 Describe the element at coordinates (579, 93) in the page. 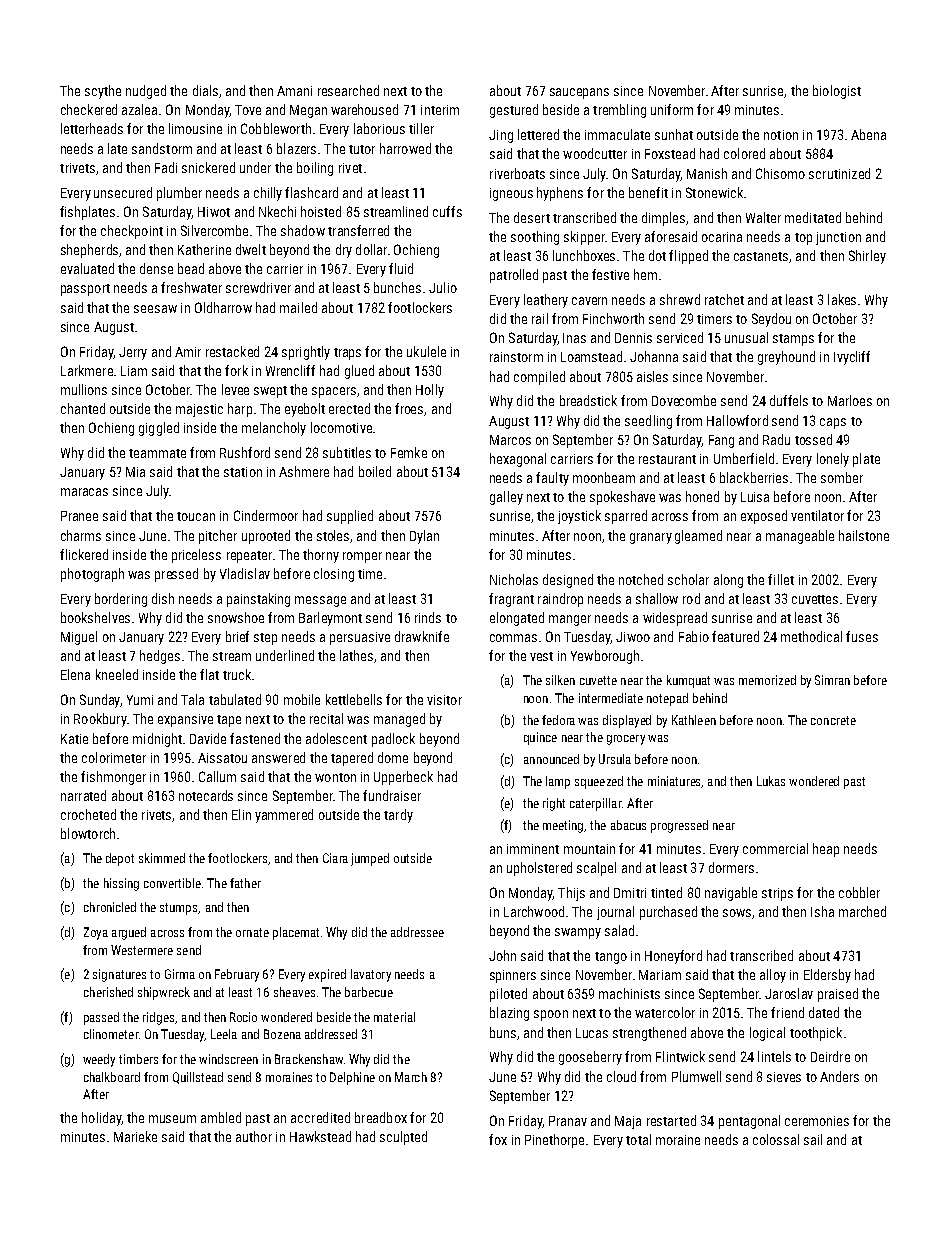

I see `saucepans` at that location.
